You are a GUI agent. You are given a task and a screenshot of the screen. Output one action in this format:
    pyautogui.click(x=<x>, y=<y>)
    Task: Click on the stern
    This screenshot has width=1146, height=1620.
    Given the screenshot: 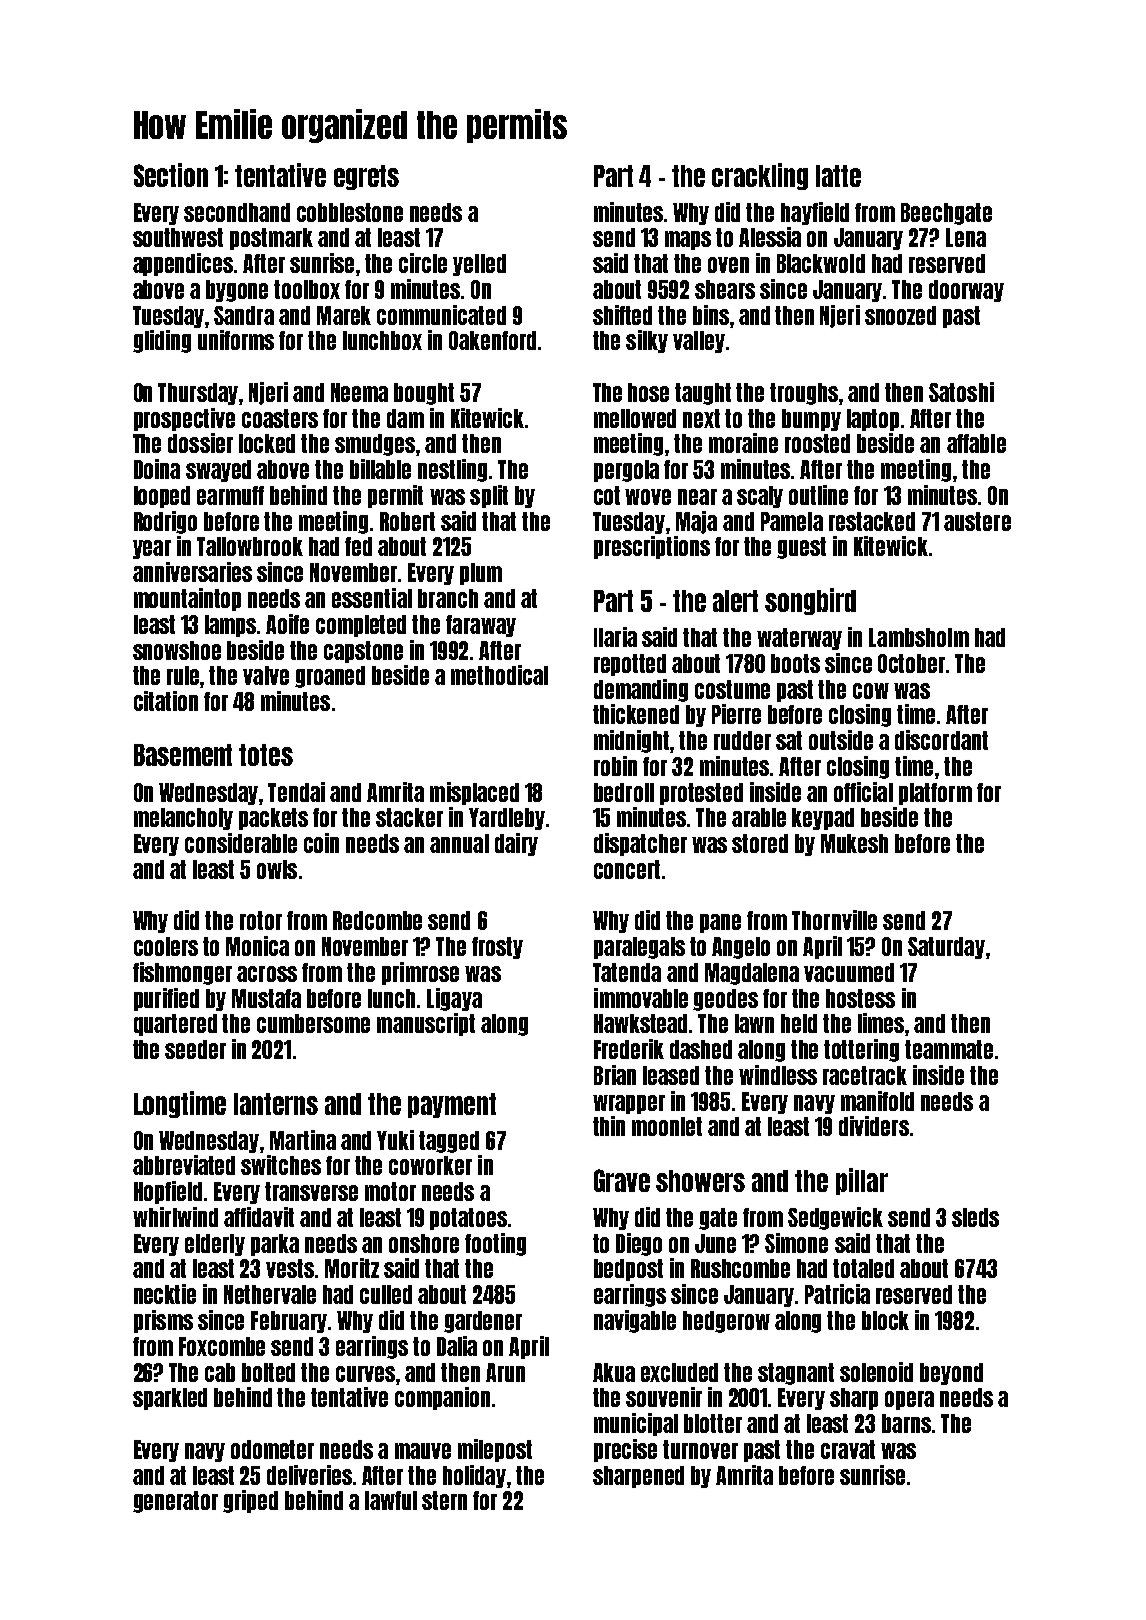 What is the action you would take?
    pyautogui.click(x=444, y=1500)
